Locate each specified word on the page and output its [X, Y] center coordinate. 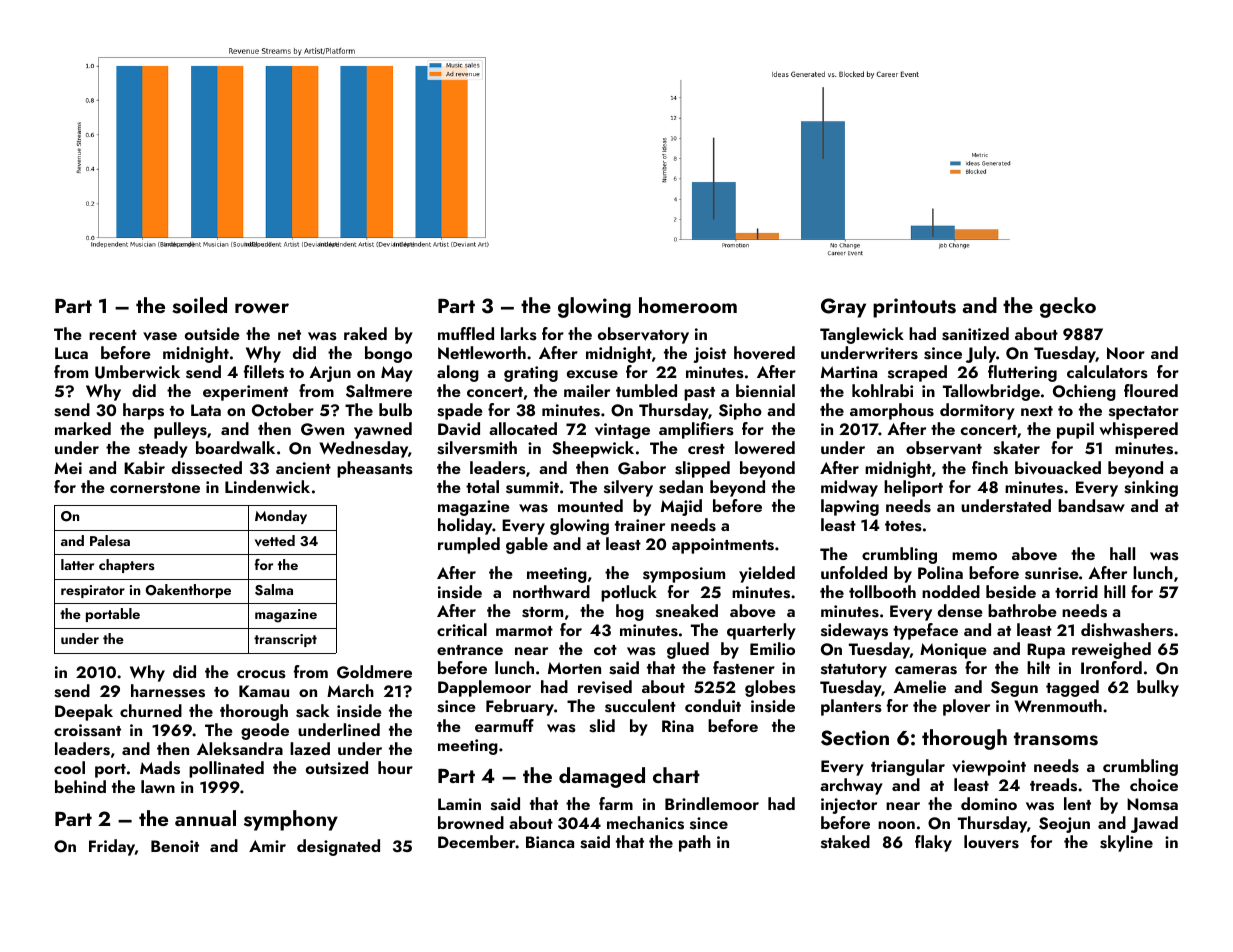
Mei [68, 468]
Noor [1126, 353]
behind [80, 786]
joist [710, 355]
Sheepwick [593, 449]
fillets [264, 372]
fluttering [1022, 373]
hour [395, 767]
